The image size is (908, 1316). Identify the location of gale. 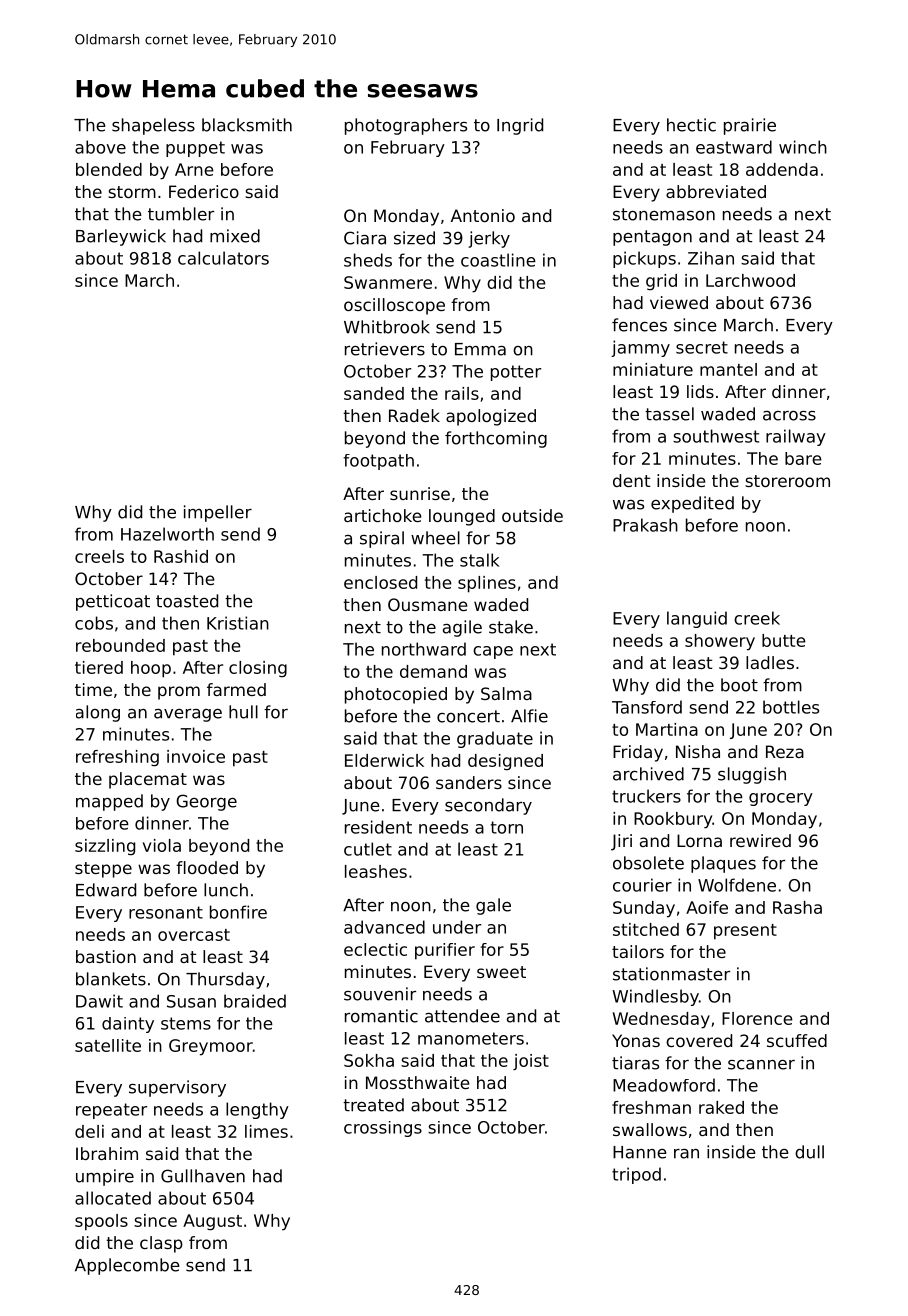
(493, 906).
